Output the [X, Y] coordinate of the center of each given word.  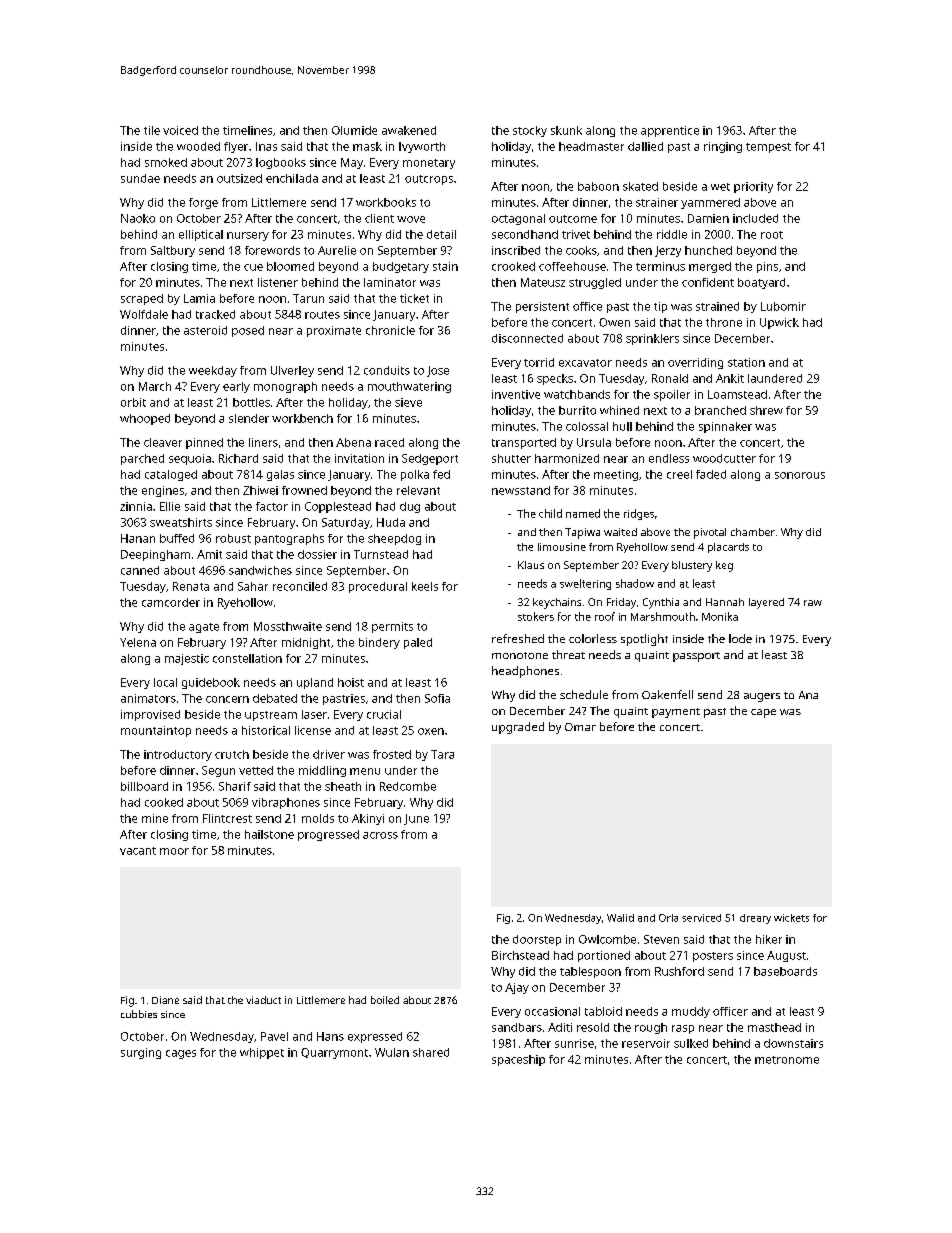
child [550, 513]
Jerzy [668, 251]
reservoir [646, 1043]
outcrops [429, 180]
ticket [414, 298]
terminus [660, 266]
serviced [701, 918]
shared [431, 1052]
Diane [165, 1000]
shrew [766, 410]
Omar [580, 727]
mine [155, 818]
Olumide [354, 130]
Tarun [308, 298]
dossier [317, 554]
